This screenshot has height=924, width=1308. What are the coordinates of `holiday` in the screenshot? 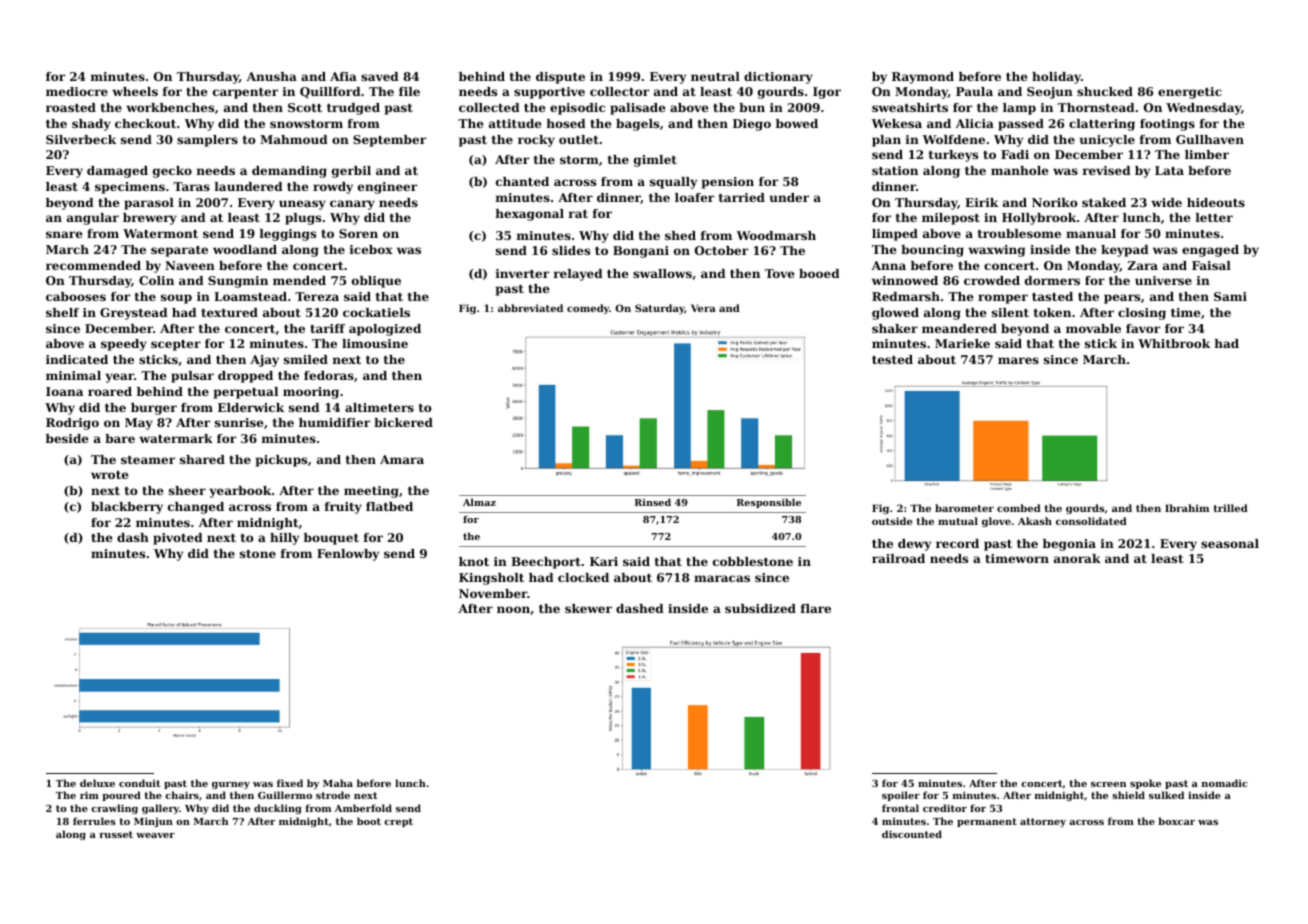 It's located at (1056, 78).
